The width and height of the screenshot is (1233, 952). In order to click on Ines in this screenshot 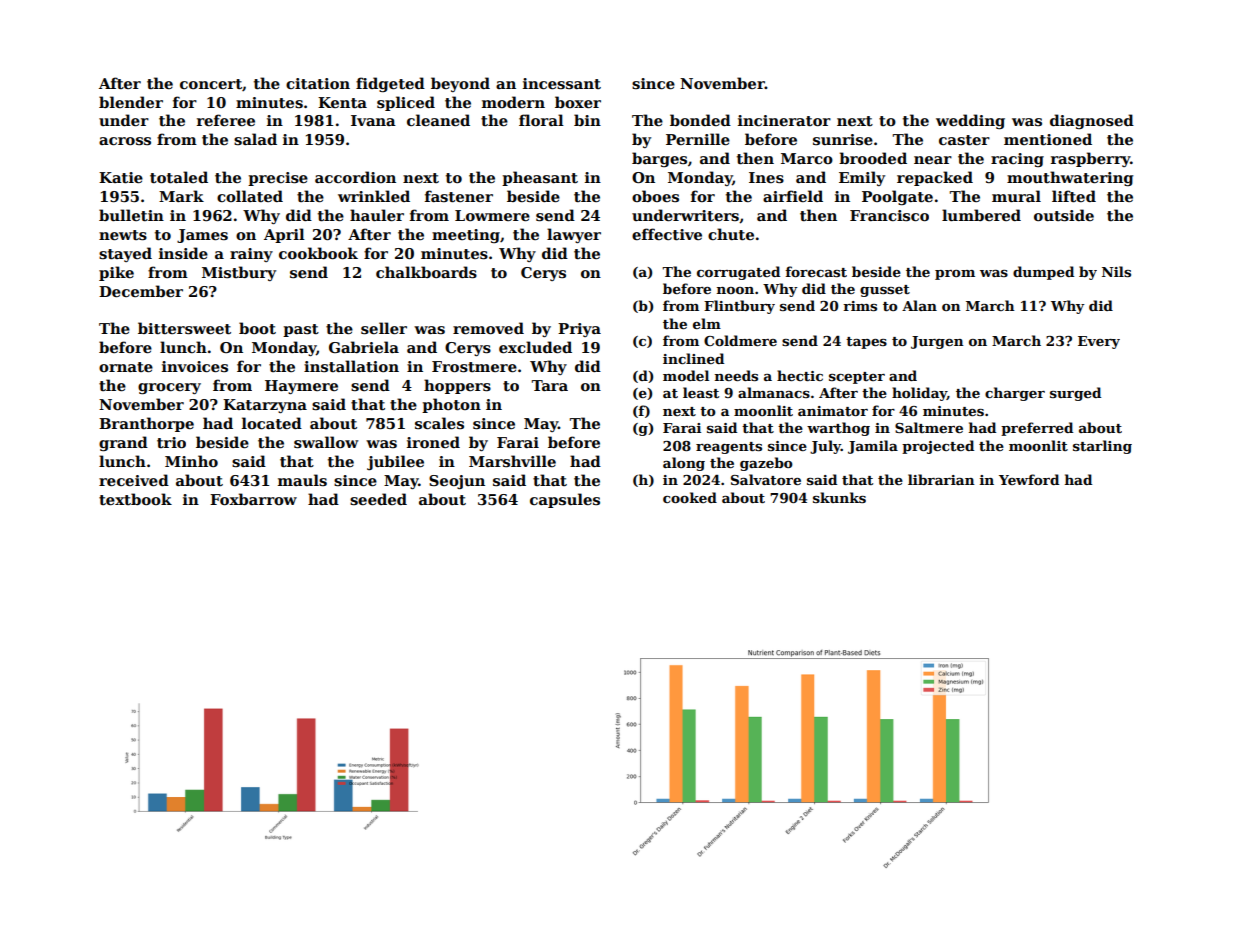, I will do `click(766, 177)`.
